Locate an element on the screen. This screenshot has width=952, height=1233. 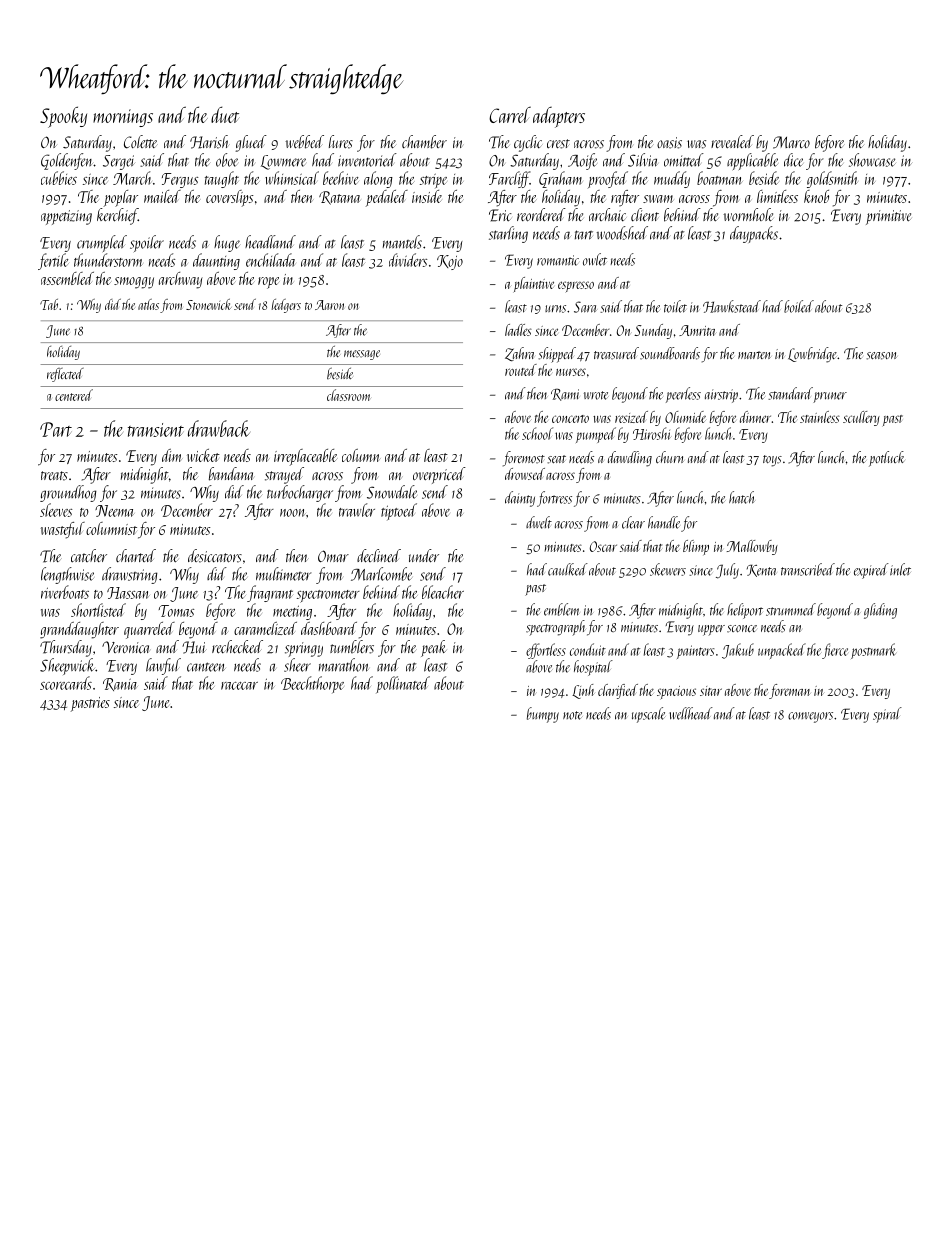
treats is located at coordinates (54, 476).
